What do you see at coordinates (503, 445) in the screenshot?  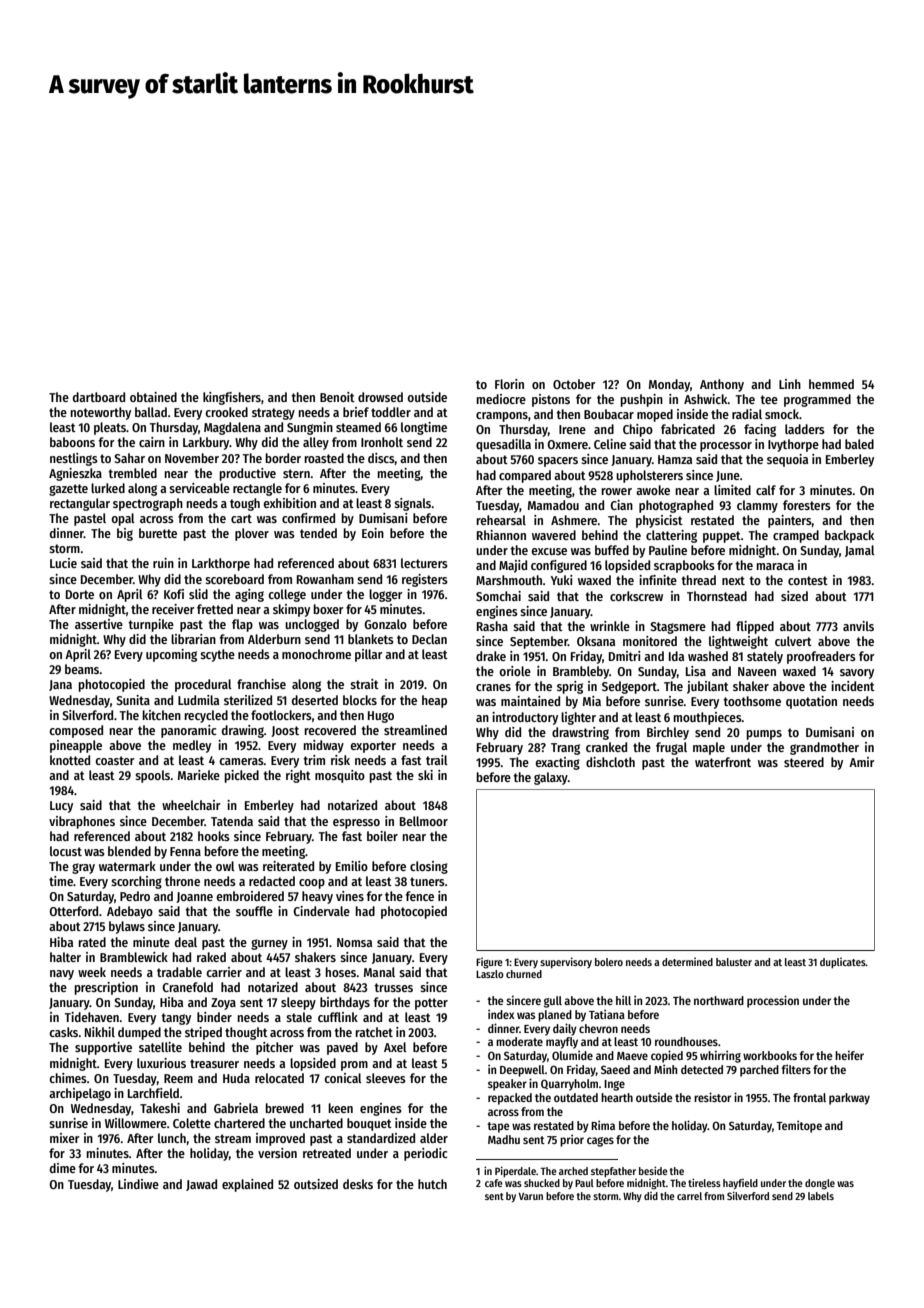 I see `quesadilla` at bounding box center [503, 445].
